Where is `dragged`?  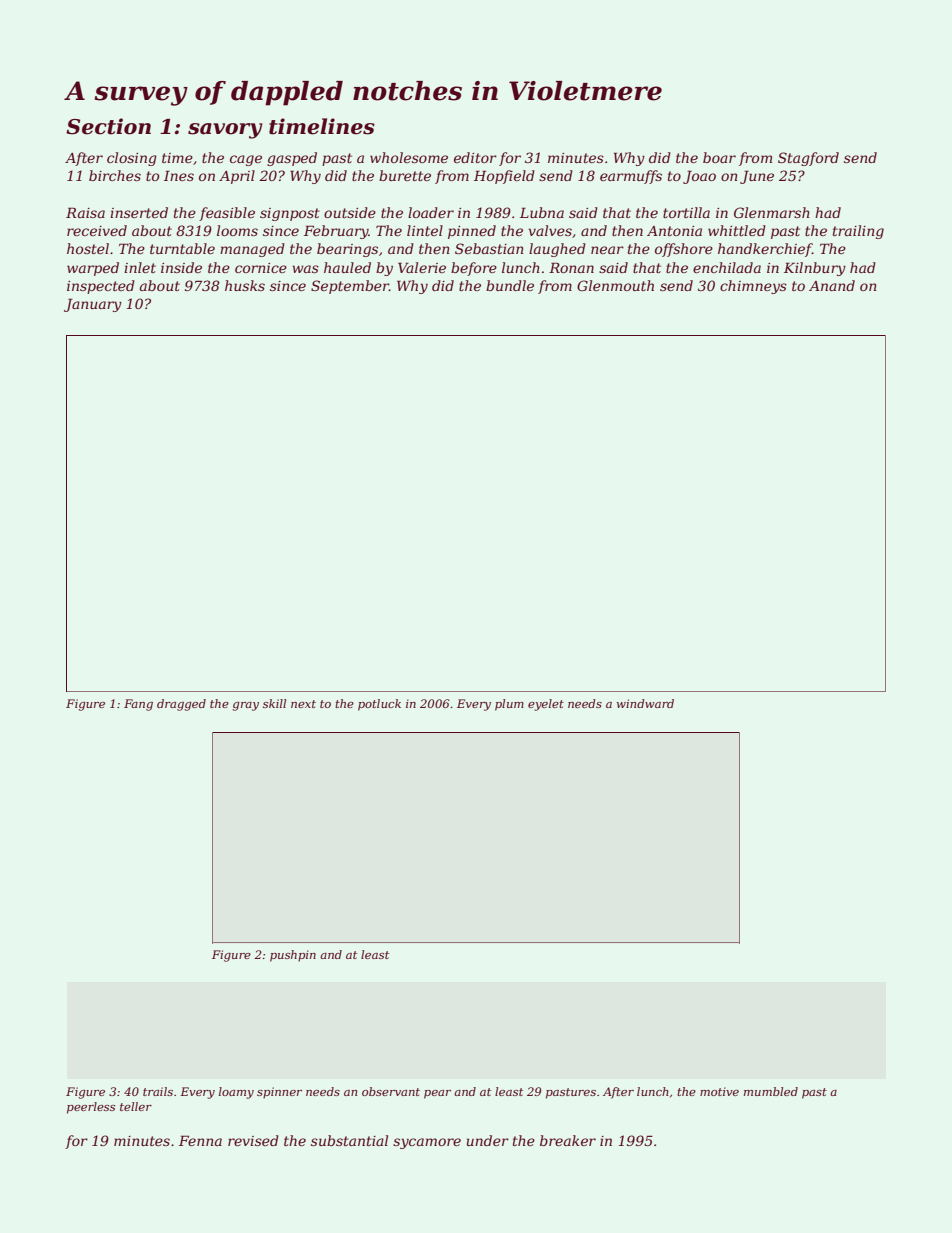
dragged is located at coordinates (181, 705).
